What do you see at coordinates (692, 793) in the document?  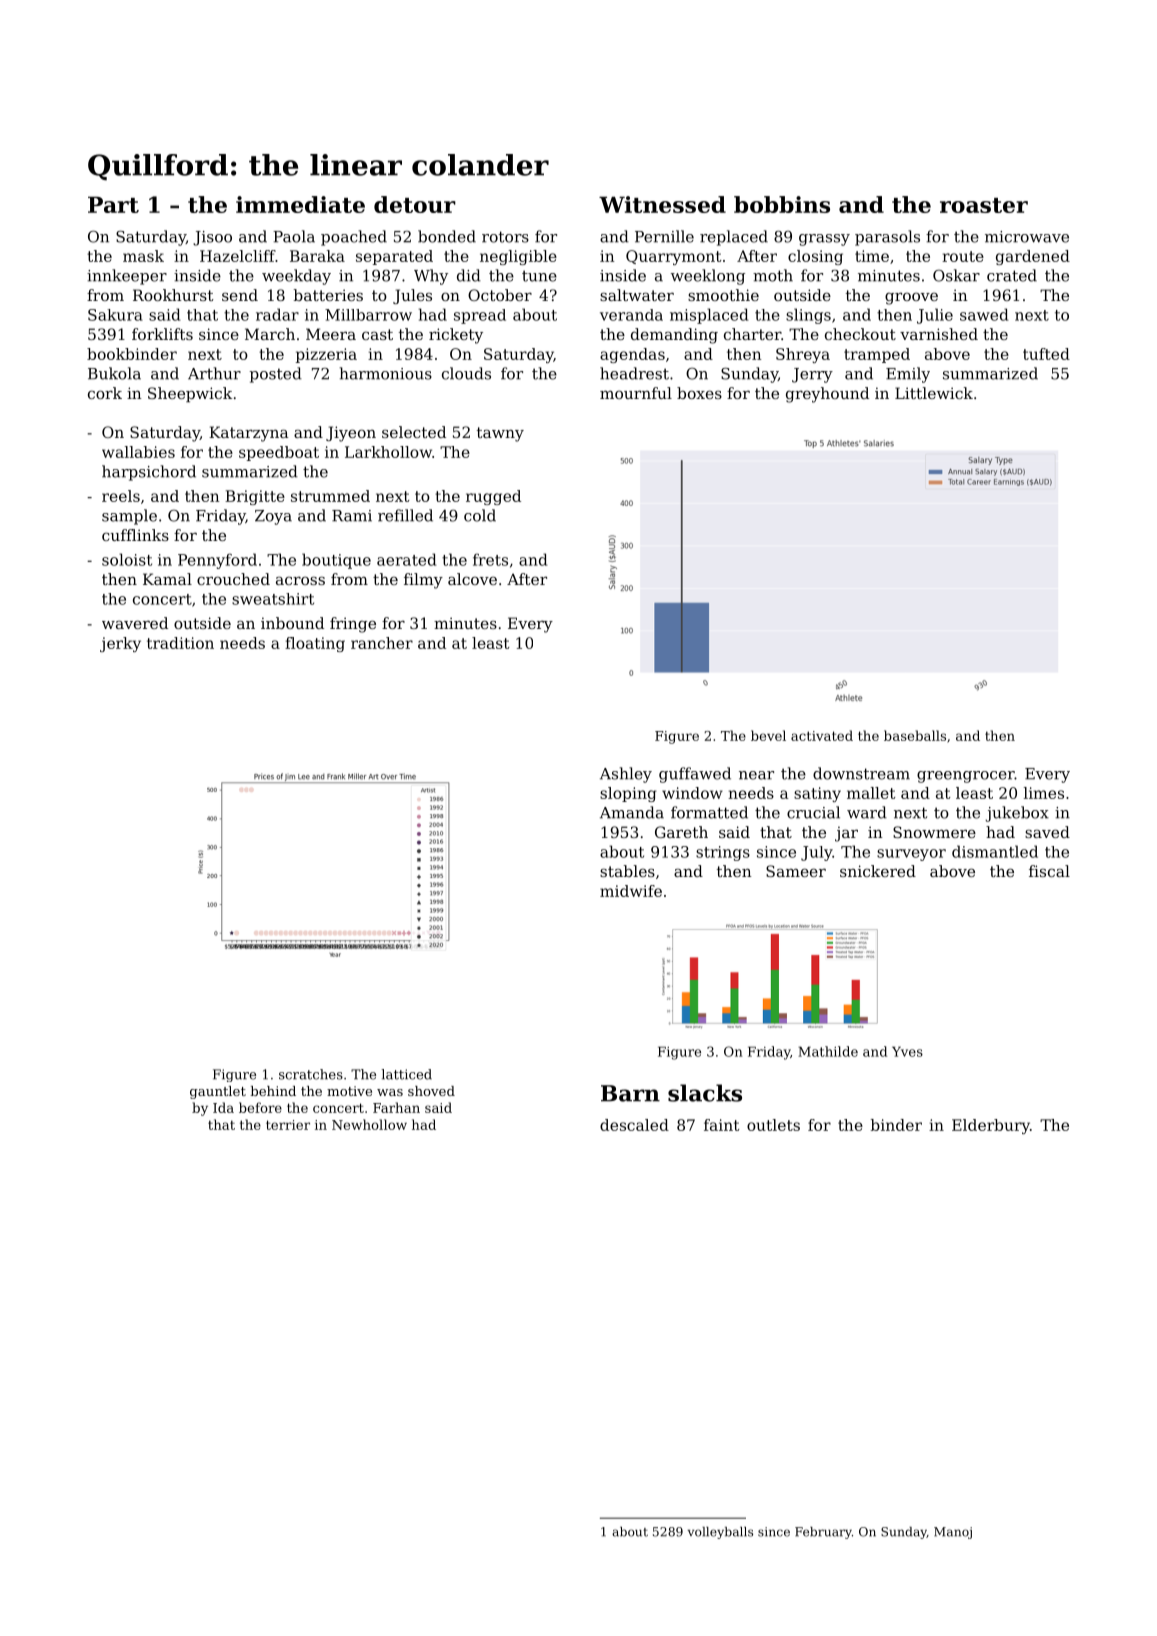 I see `window` at bounding box center [692, 793].
